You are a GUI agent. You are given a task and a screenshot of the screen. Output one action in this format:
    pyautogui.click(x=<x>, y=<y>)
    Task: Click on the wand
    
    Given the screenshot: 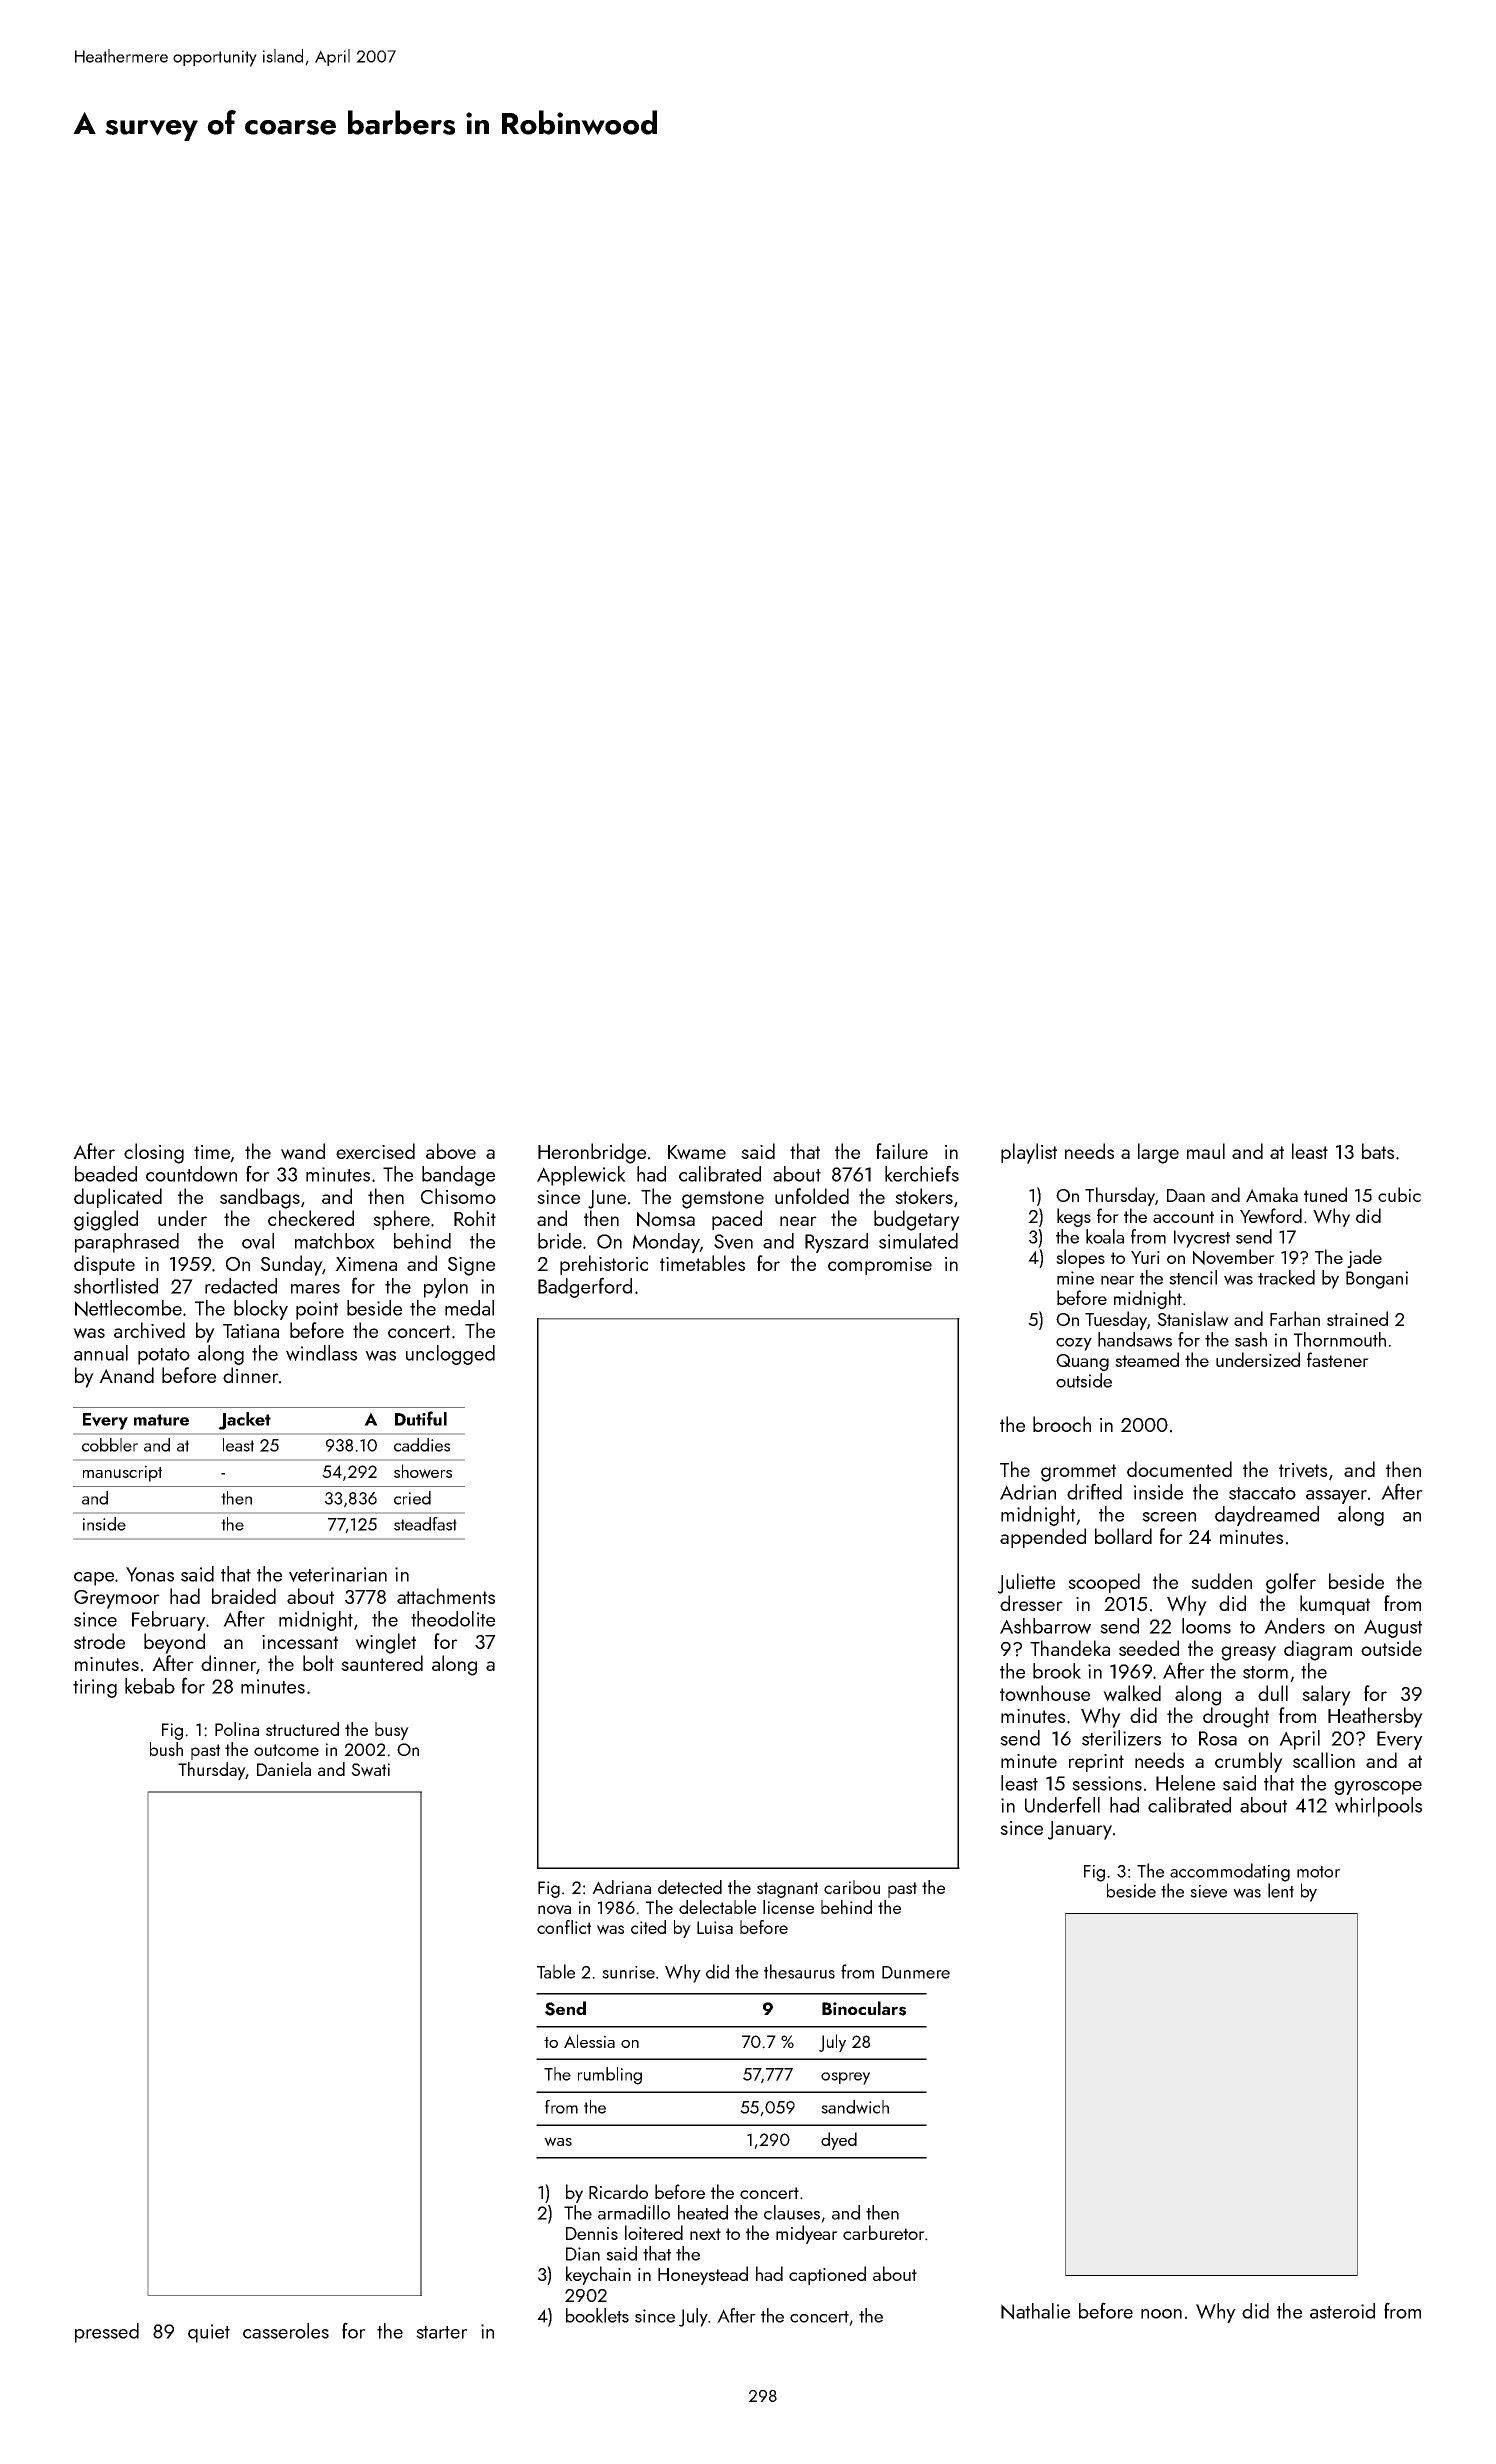 What is the action you would take?
    pyautogui.click(x=303, y=1151)
